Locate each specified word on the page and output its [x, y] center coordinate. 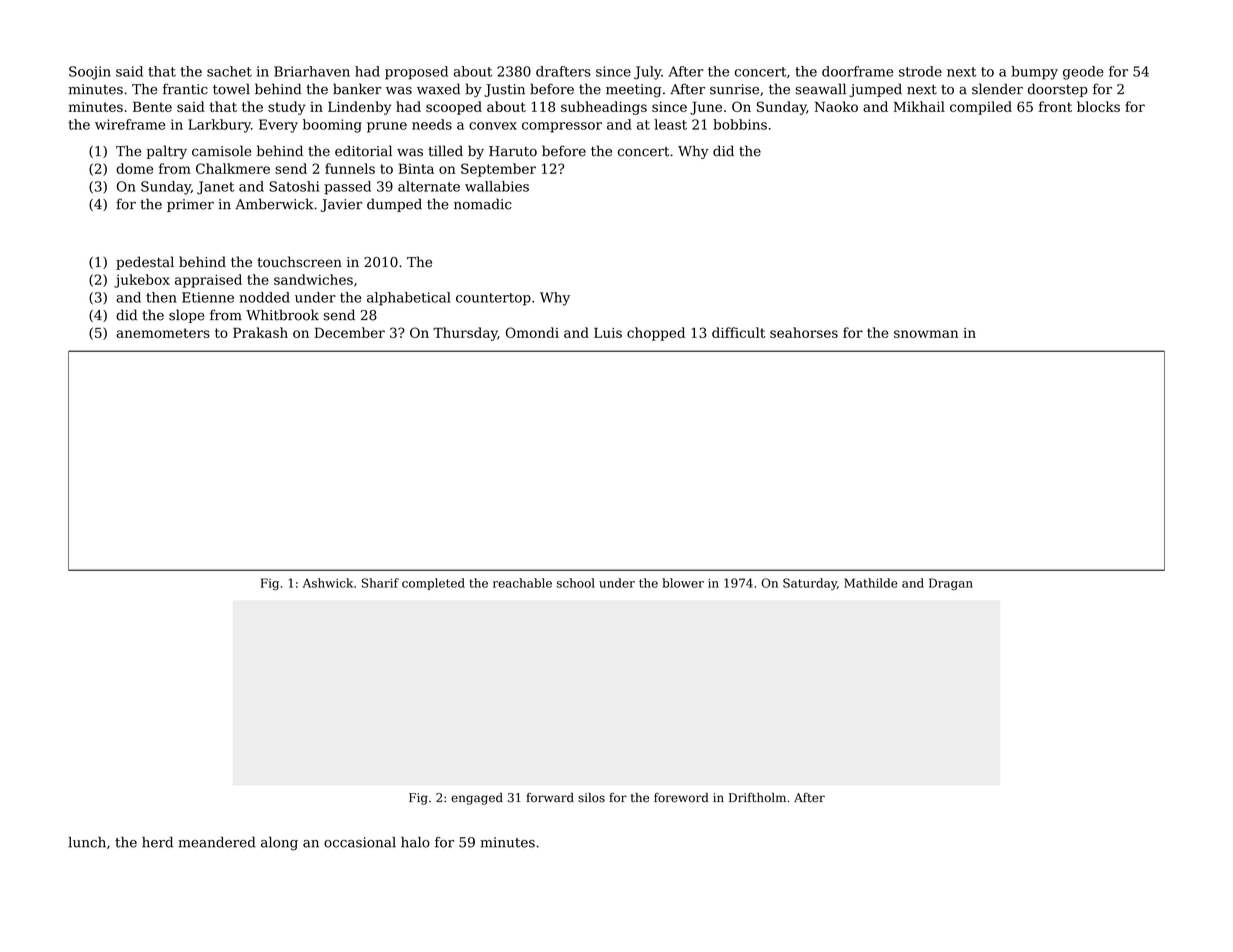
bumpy [1034, 73]
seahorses [804, 332]
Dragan [951, 584]
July [647, 73]
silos [591, 798]
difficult [738, 332]
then [161, 297]
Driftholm [757, 797]
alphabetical [409, 299]
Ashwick [328, 583]
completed [433, 584]
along [279, 844]
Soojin [90, 73]
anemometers [163, 333]
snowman [926, 334]
